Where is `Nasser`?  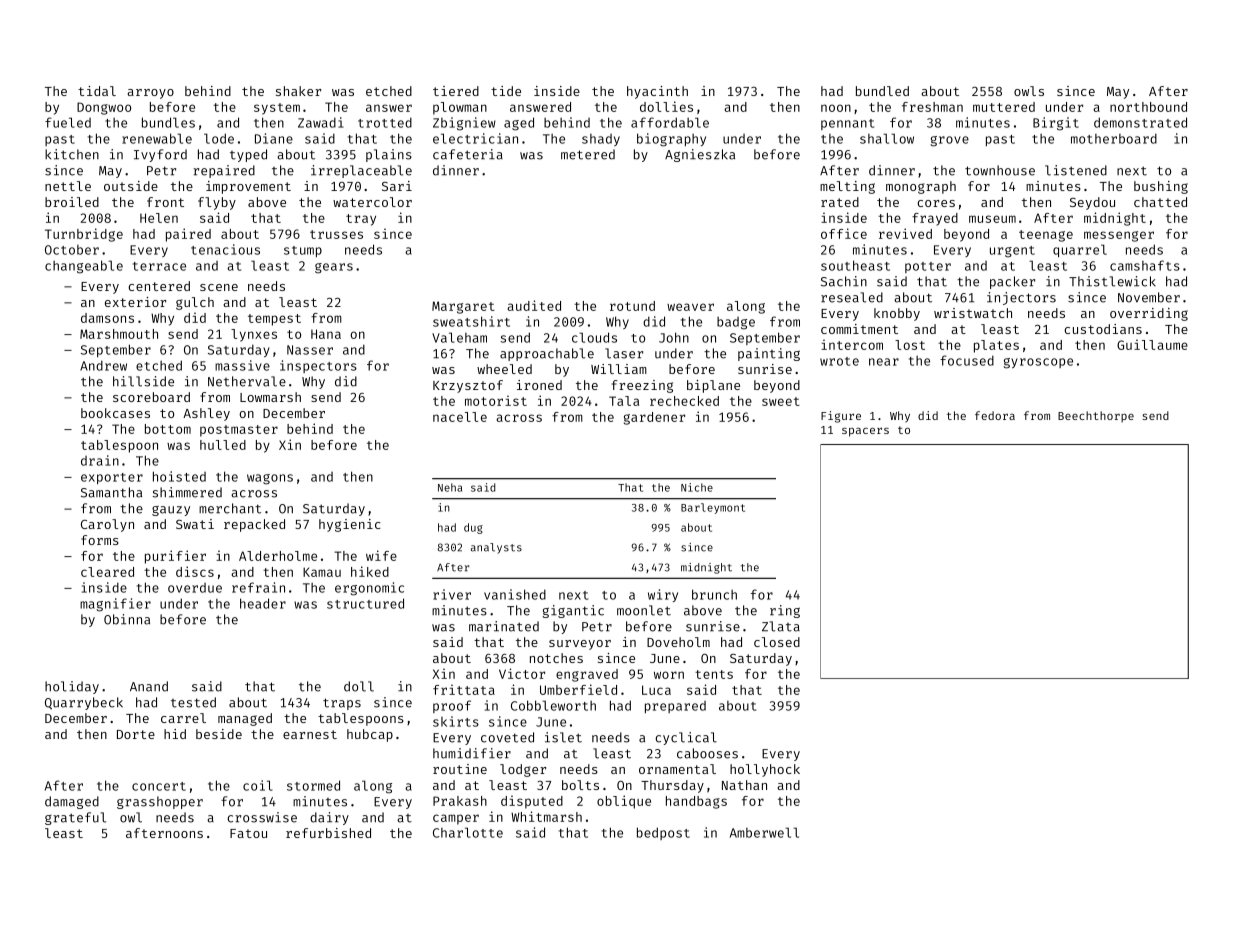
Nasser is located at coordinates (310, 350).
